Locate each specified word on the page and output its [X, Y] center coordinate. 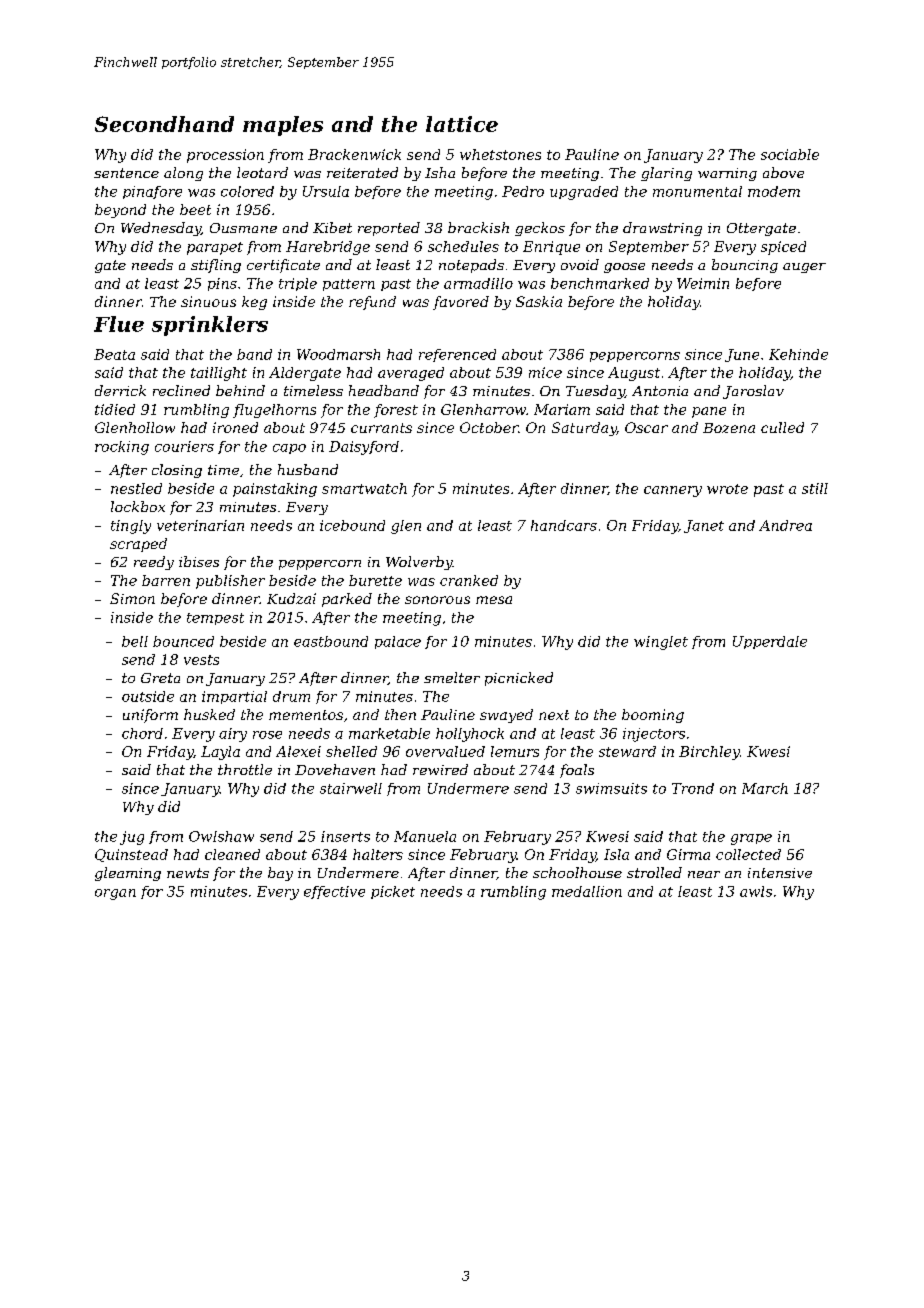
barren [166, 580]
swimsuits [611, 788]
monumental [697, 191]
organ [115, 894]
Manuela [425, 836]
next [554, 715]
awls [756, 891]
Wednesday [161, 229]
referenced [457, 355]
